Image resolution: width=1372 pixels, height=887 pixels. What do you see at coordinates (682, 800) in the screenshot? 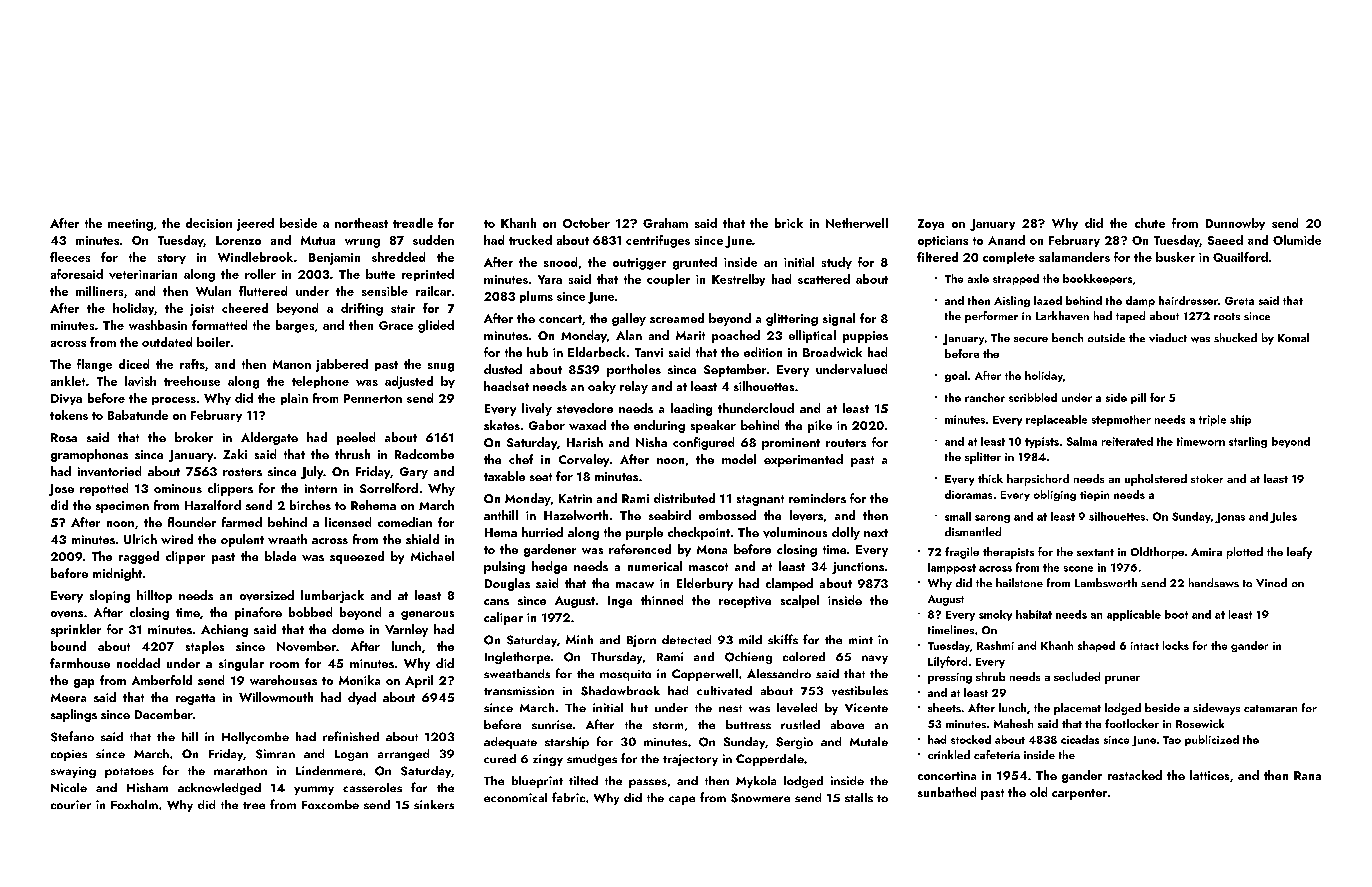
I see `cape` at bounding box center [682, 800].
